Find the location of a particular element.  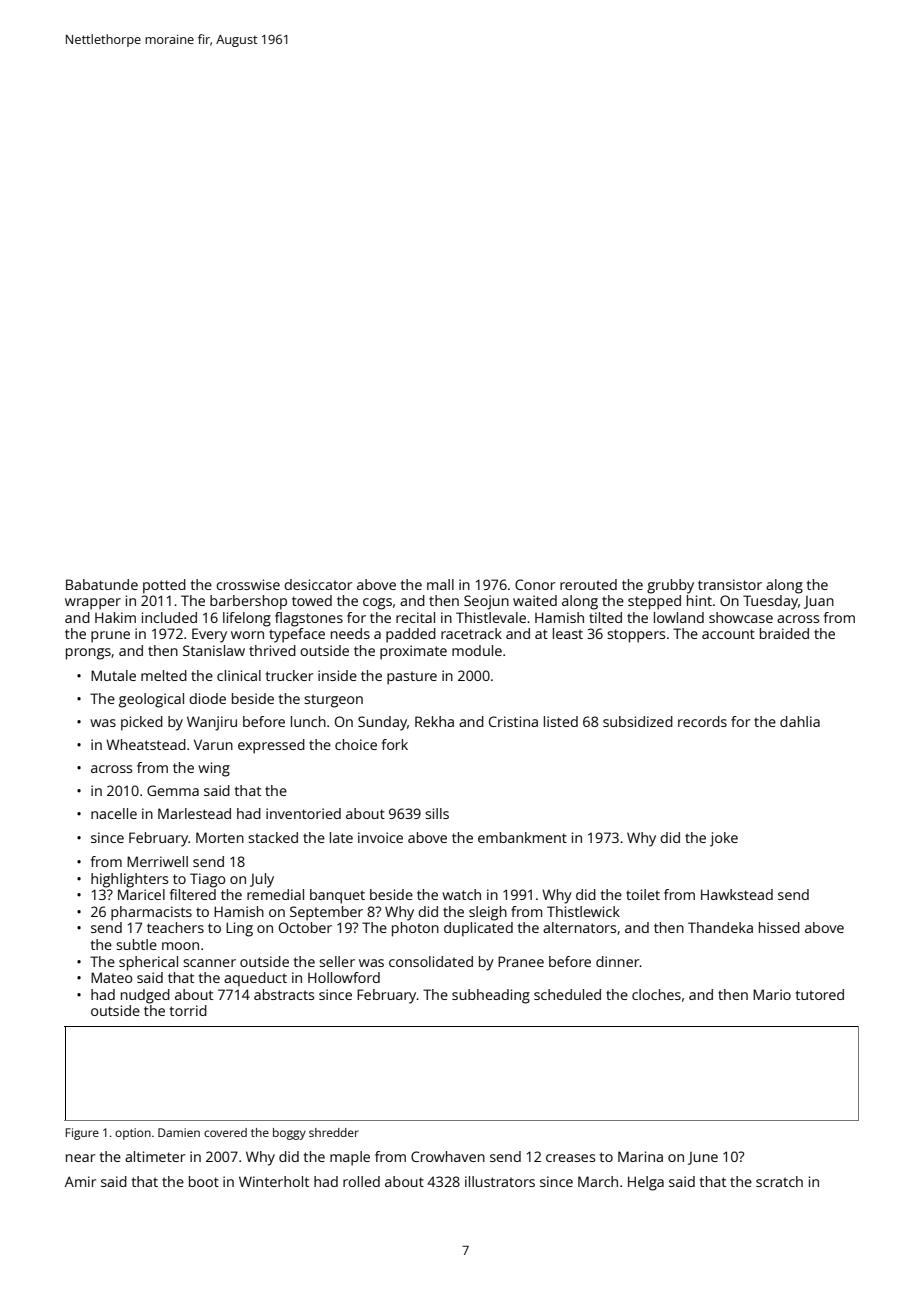

inventoried is located at coordinates (303, 813).
